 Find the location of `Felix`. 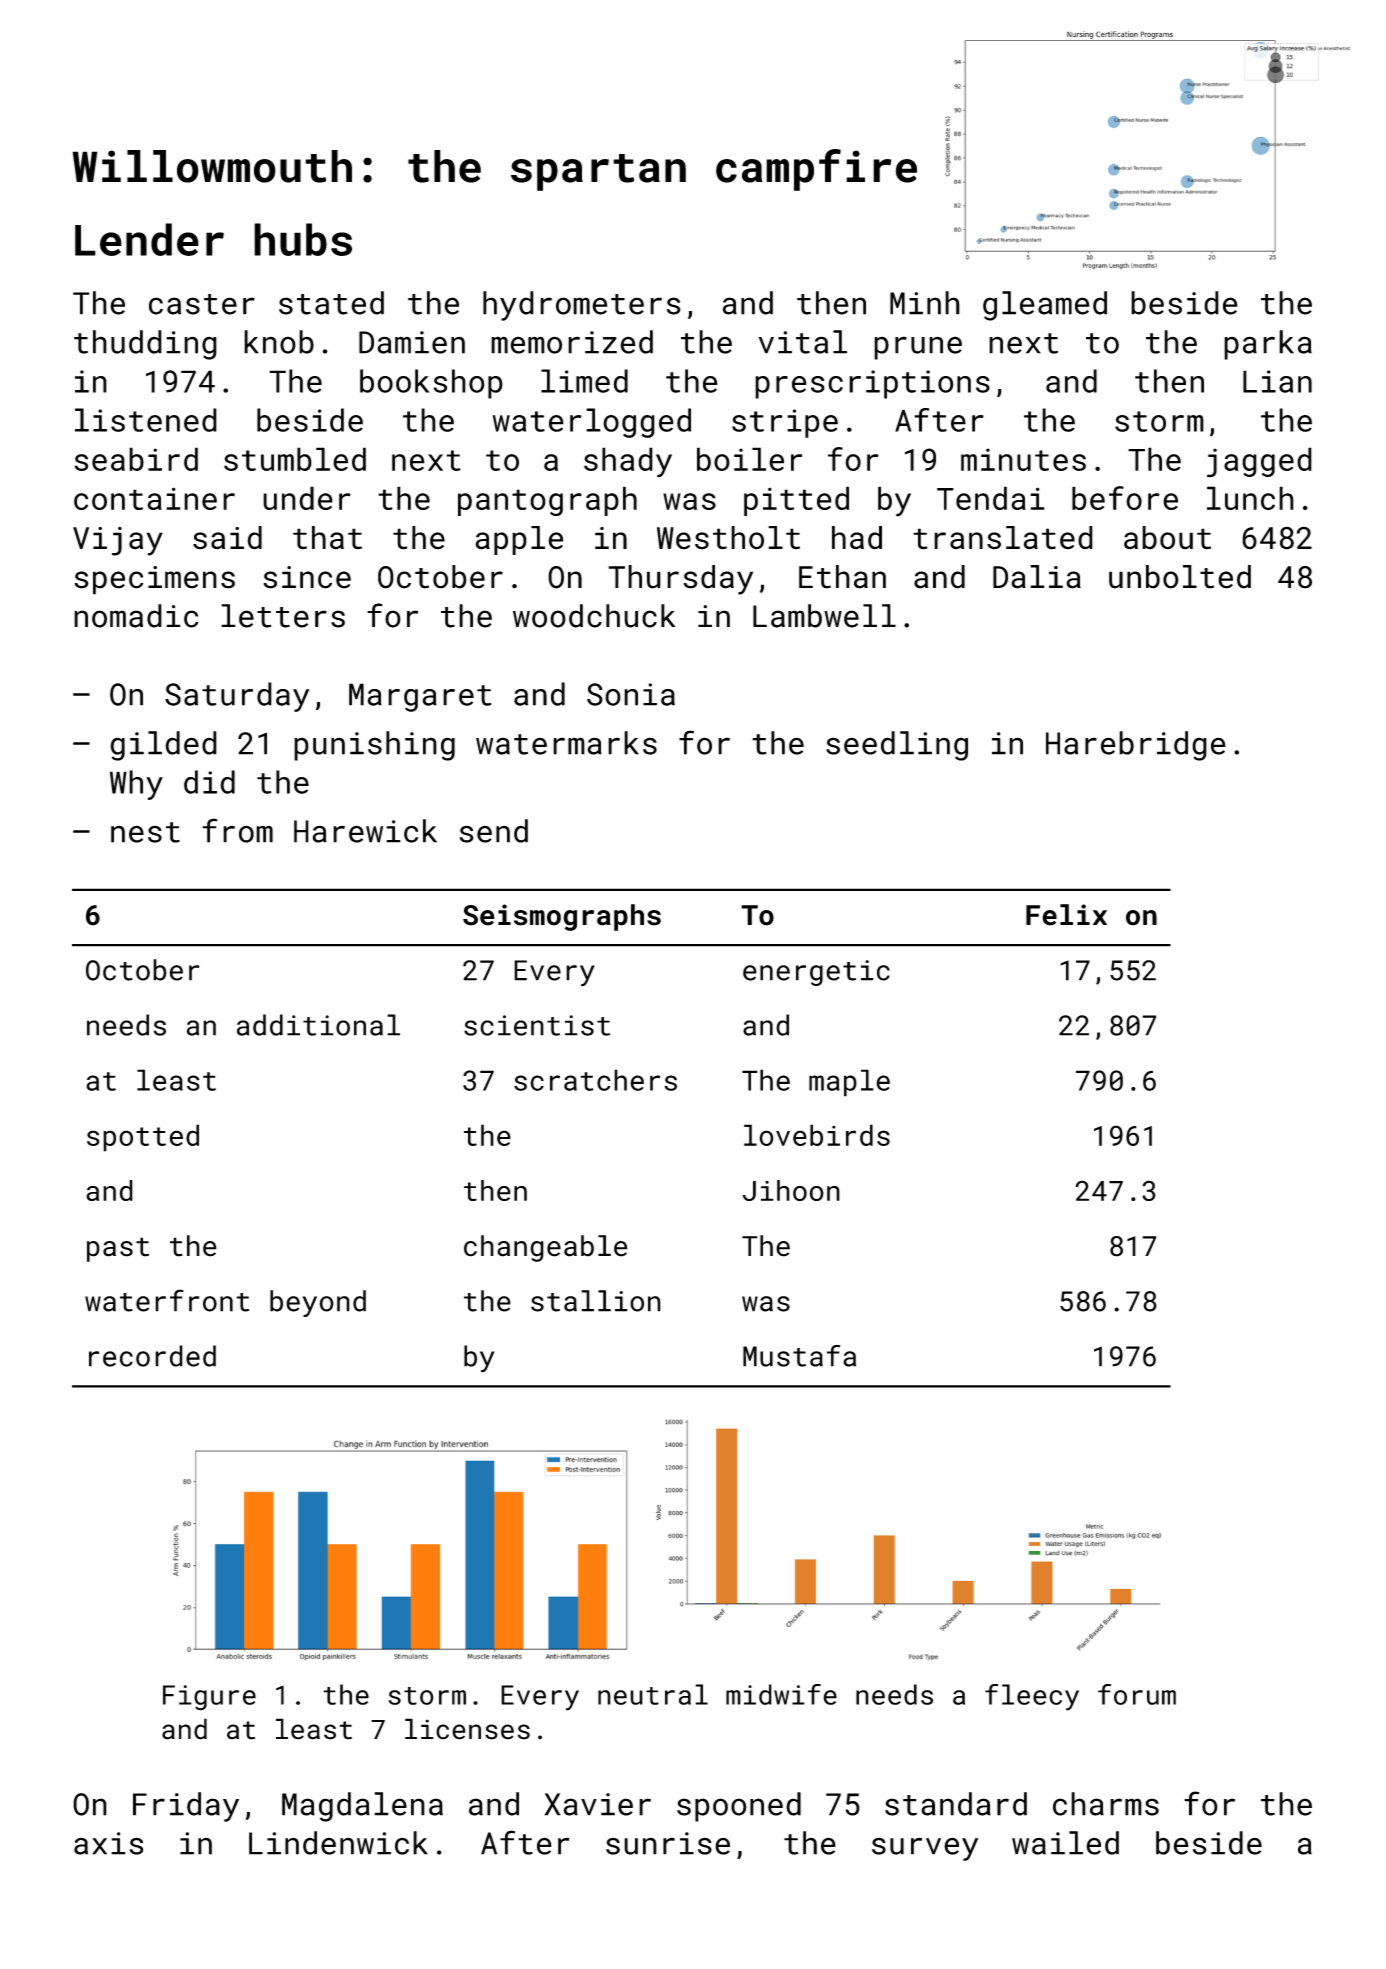

Felix is located at coordinates (1066, 915).
